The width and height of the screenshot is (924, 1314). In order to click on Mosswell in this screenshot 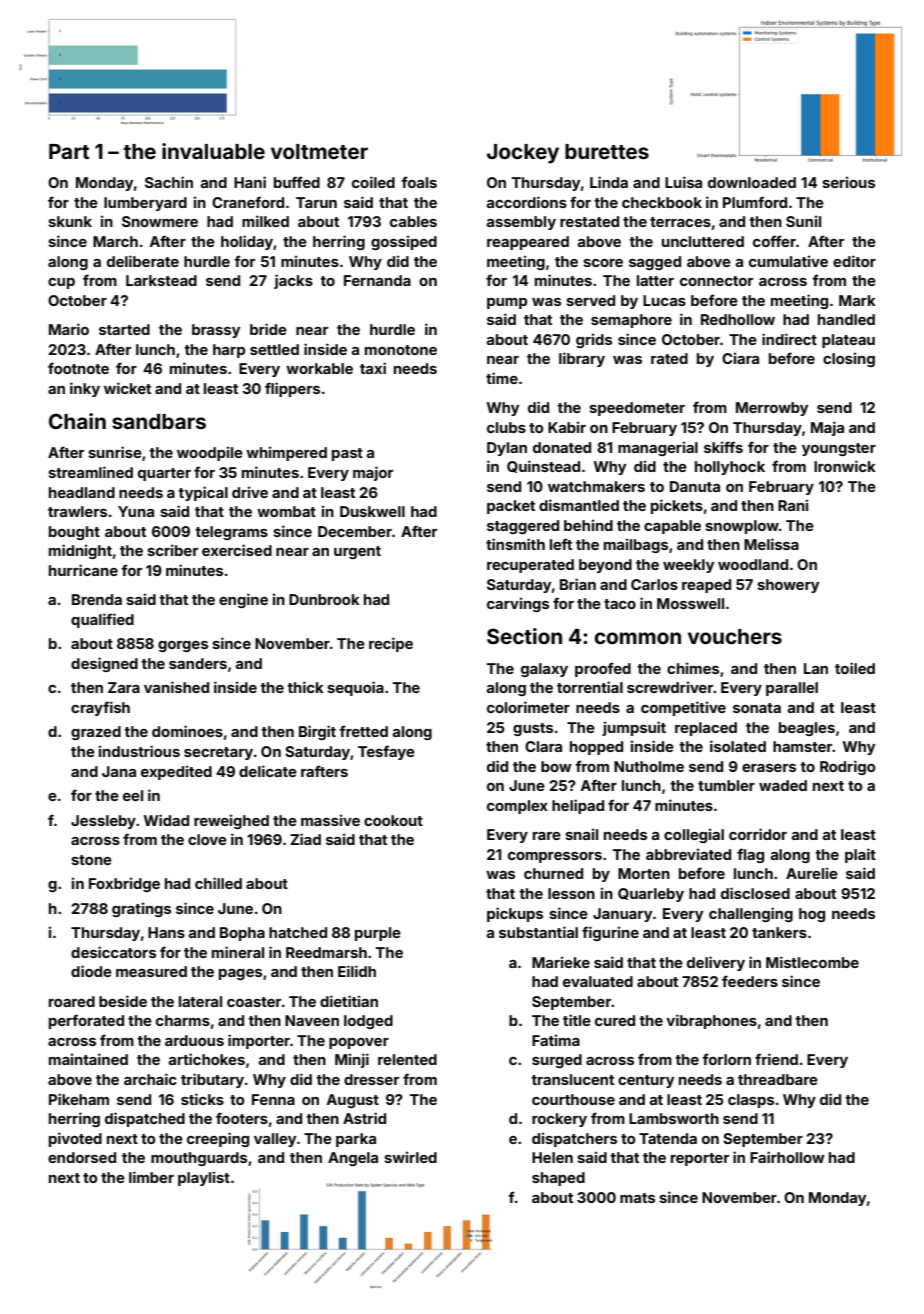, I will do `click(690, 603)`.
